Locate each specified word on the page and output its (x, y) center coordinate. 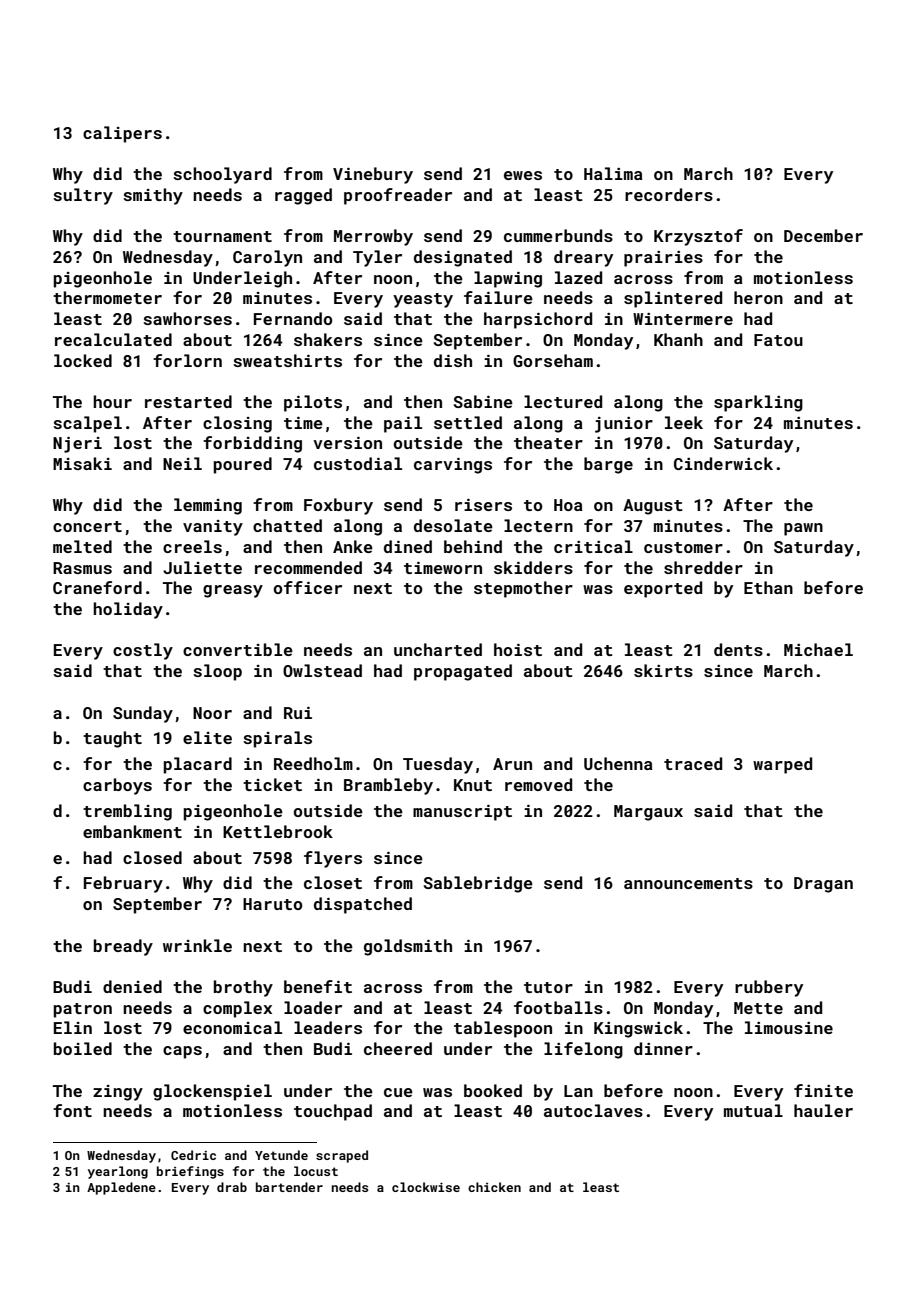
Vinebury (373, 175)
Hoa (568, 505)
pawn (803, 529)
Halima (613, 173)
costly (143, 651)
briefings (190, 1172)
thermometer (107, 297)
